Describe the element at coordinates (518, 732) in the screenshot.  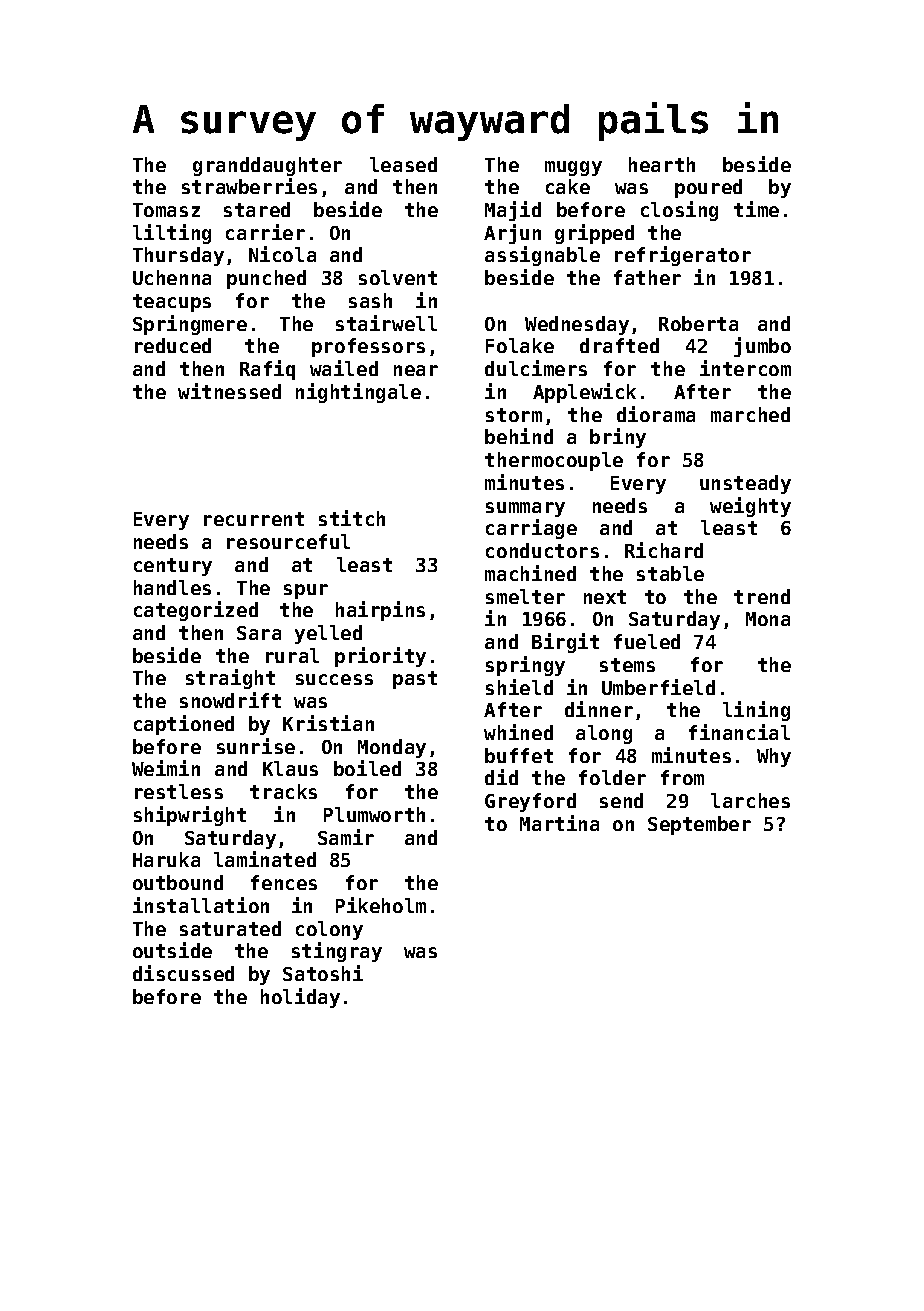
I see `whined` at that location.
